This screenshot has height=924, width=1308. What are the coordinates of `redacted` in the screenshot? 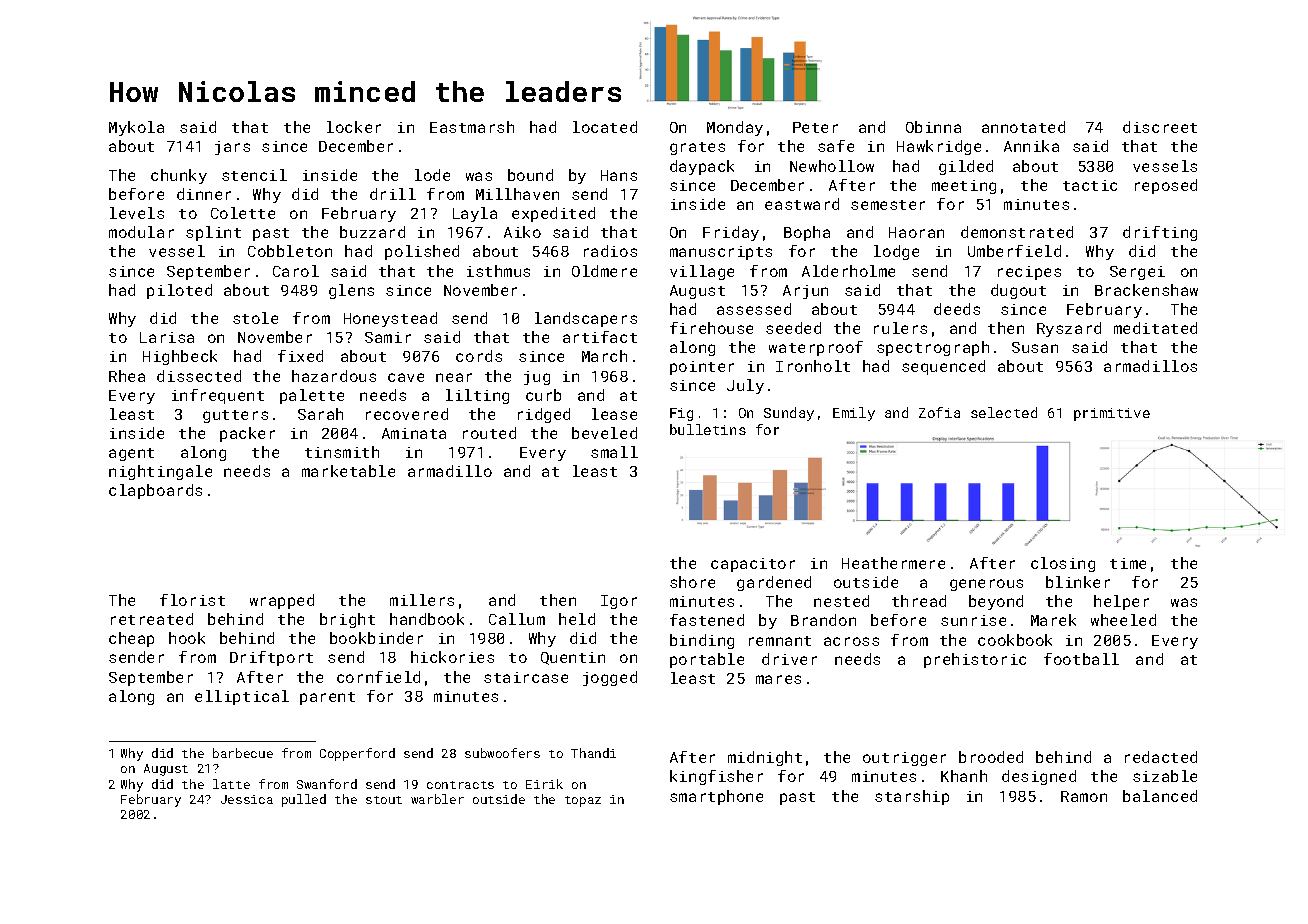 It's located at (1161, 757).
